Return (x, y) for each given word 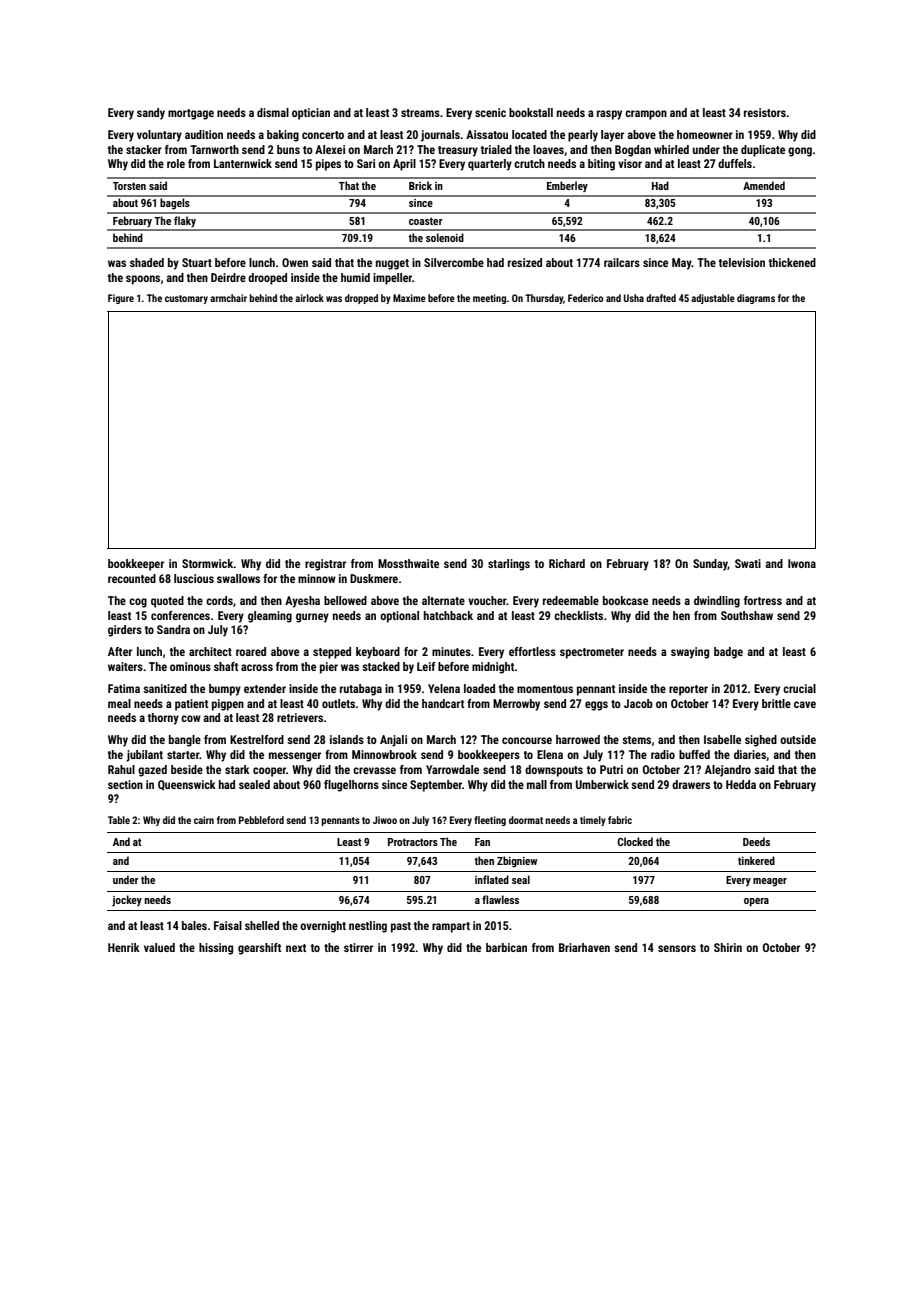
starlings (509, 565)
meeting (490, 299)
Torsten (129, 186)
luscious (194, 578)
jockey (127, 900)
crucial (799, 688)
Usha (634, 298)
